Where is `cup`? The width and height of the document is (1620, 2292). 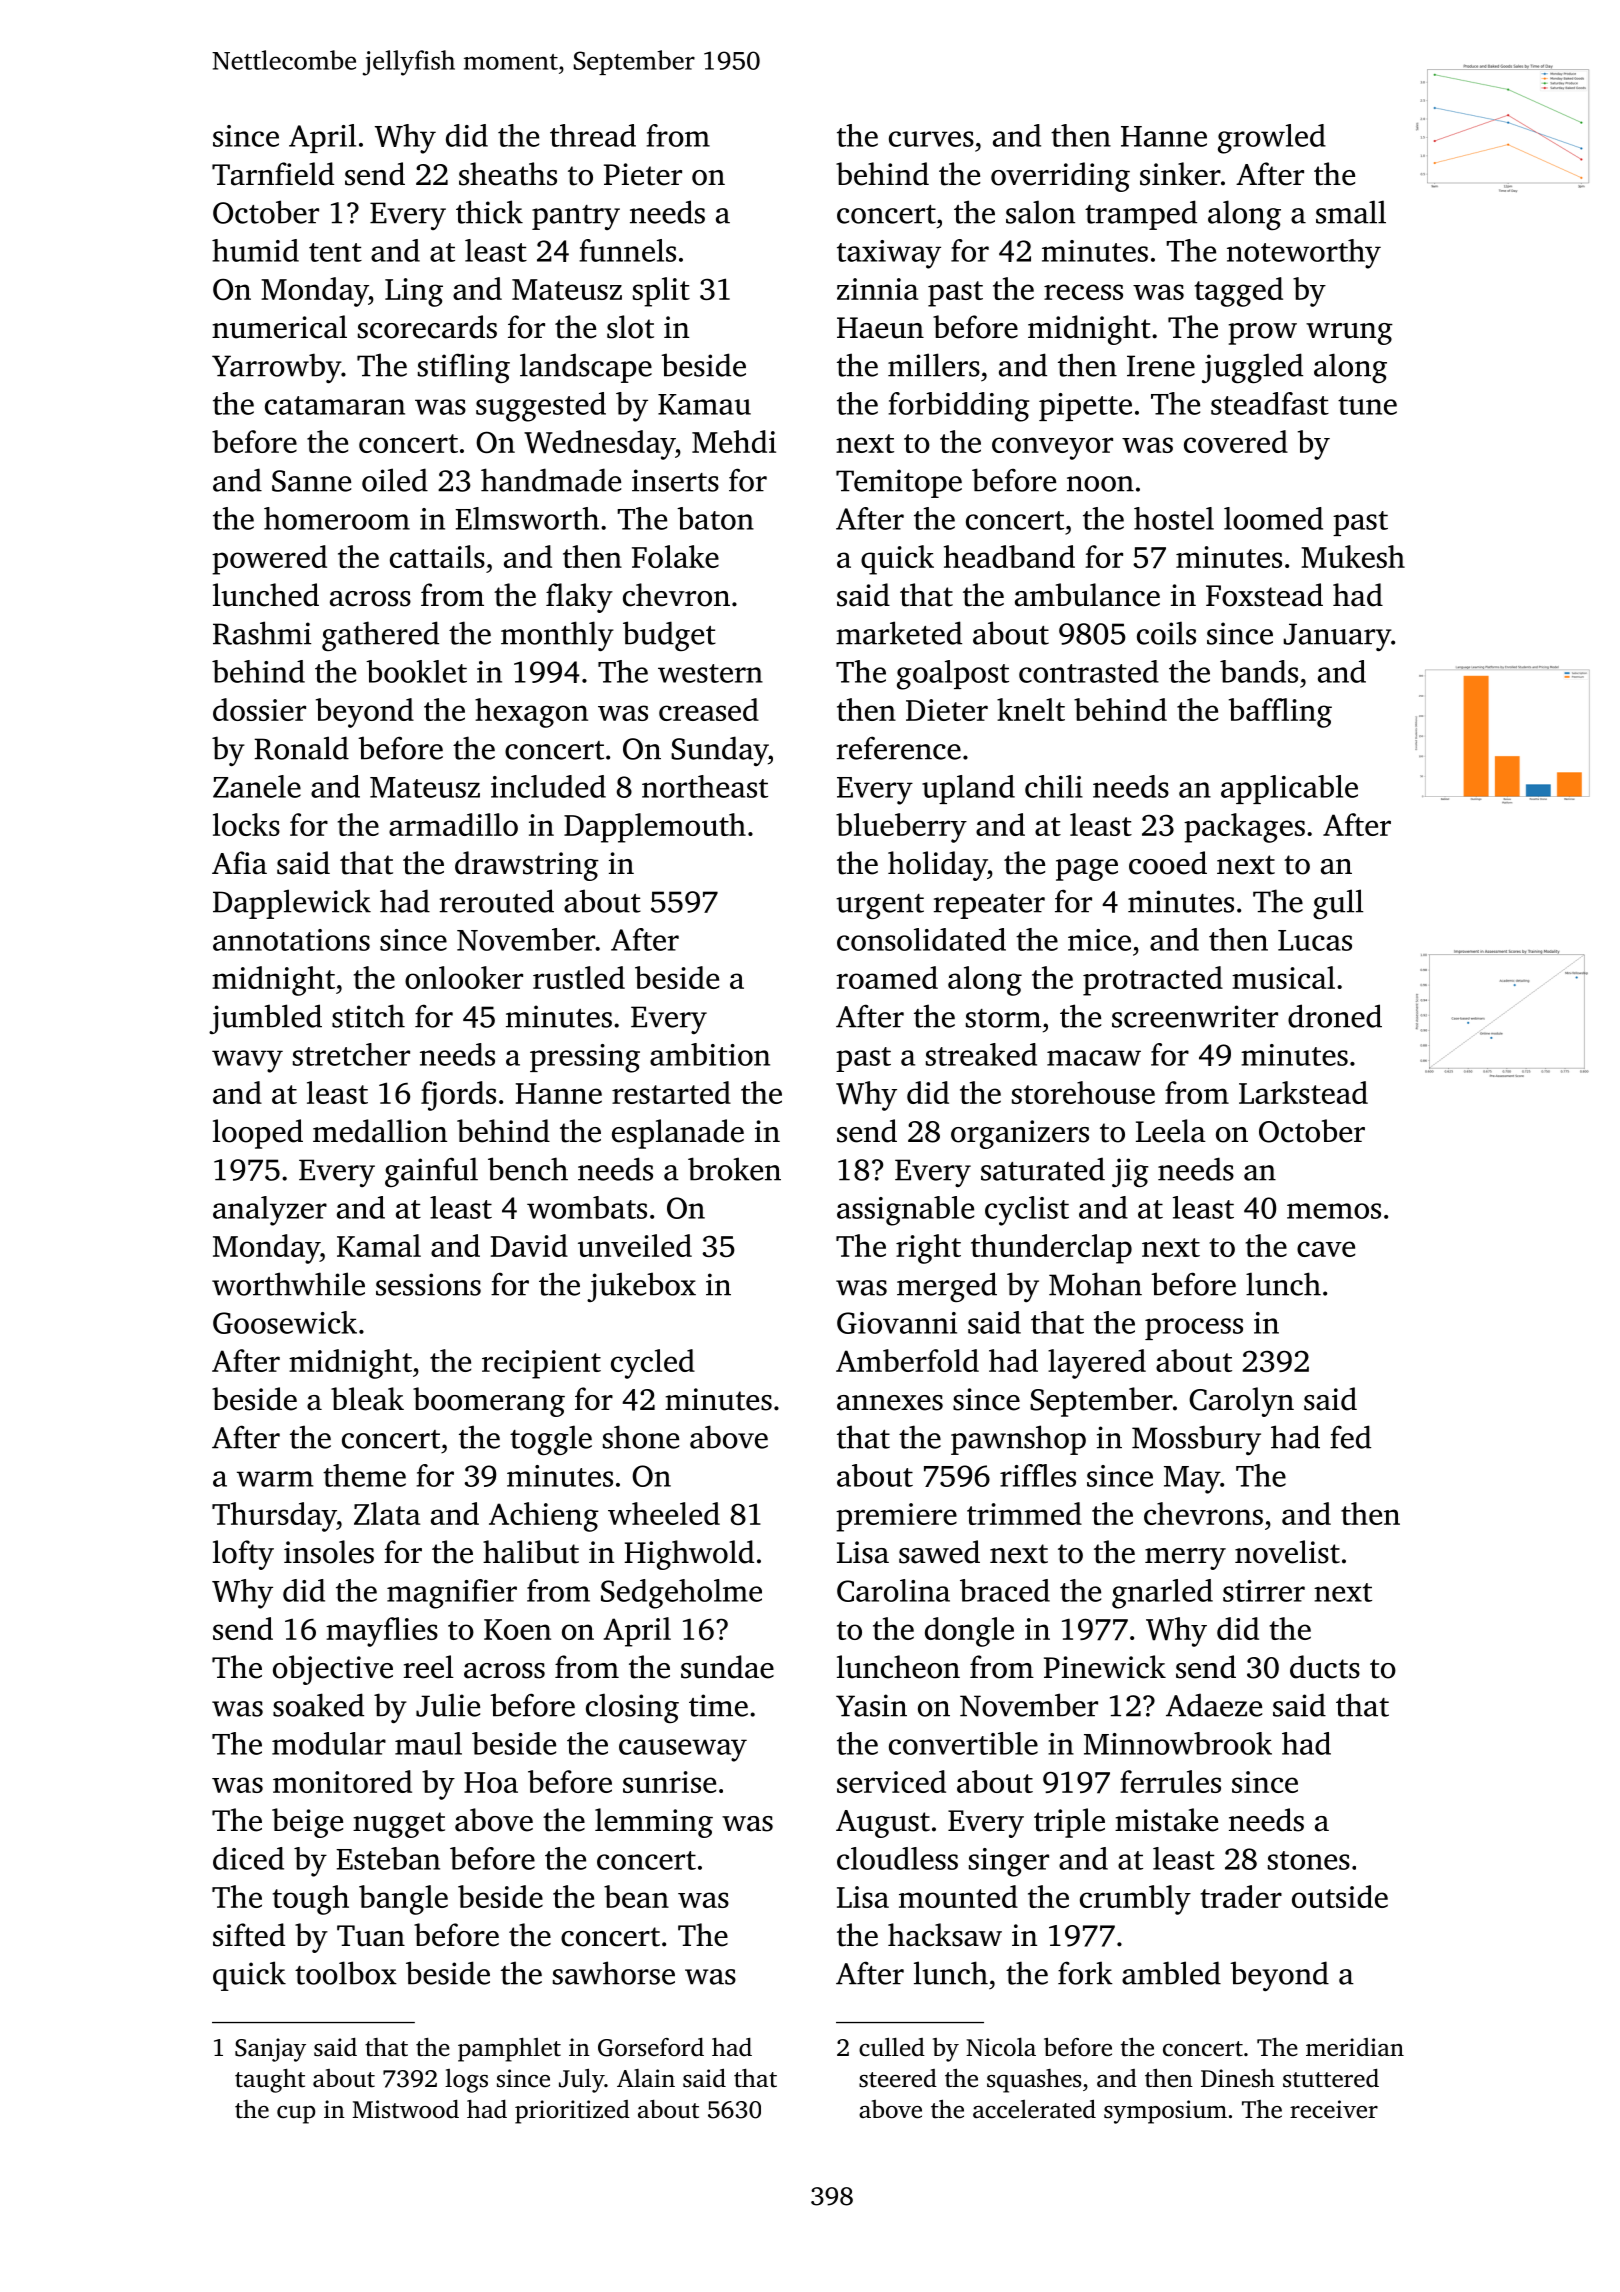
cup is located at coordinates (296, 2115).
